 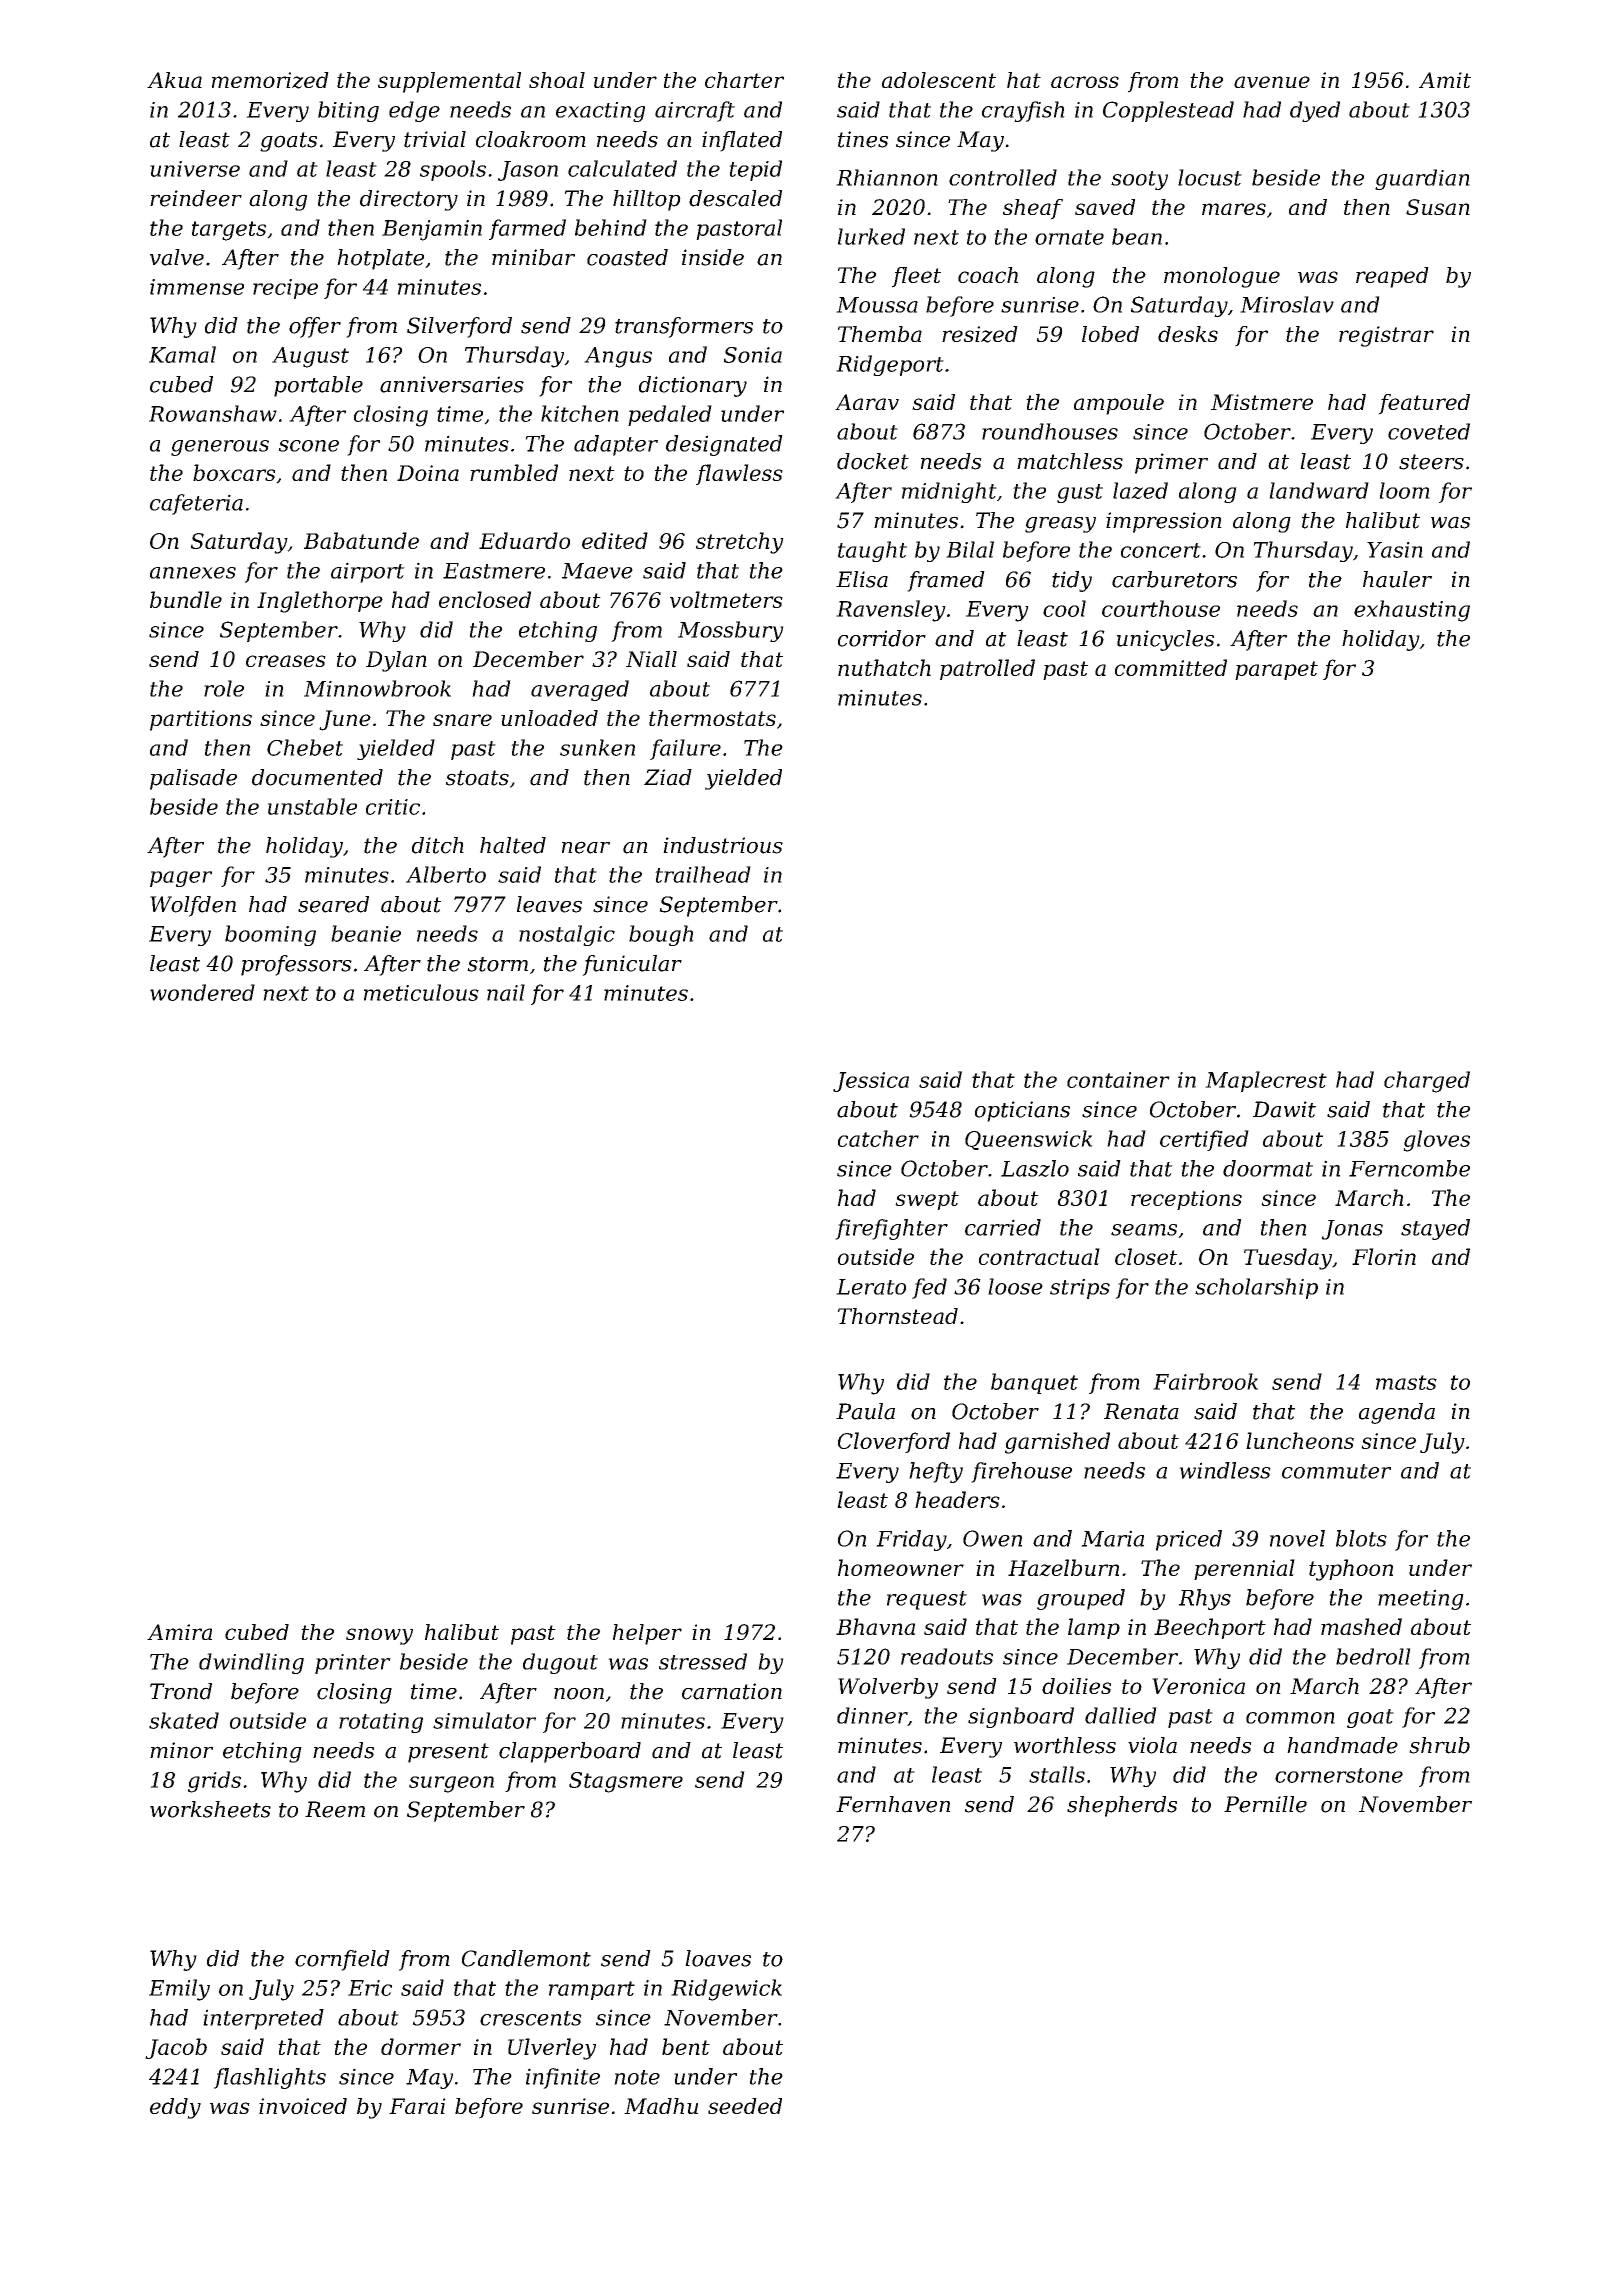 What do you see at coordinates (871, 1082) in the page?
I see `Jessica` at bounding box center [871, 1082].
